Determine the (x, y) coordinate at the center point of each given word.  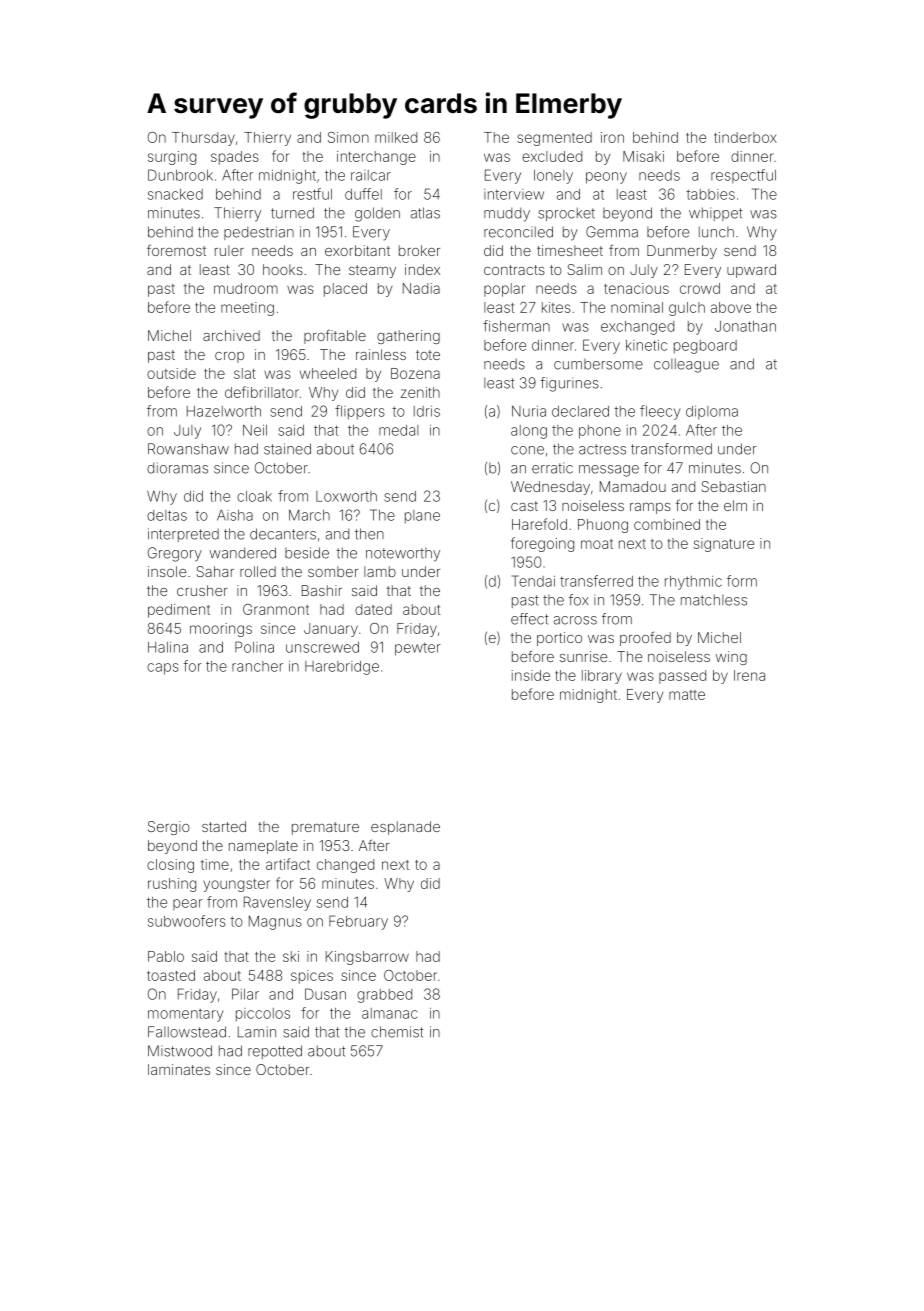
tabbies (711, 194)
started (224, 826)
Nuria (529, 411)
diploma (712, 412)
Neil (255, 430)
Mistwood (180, 1051)
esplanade (405, 828)
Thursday (203, 139)
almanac (389, 1013)
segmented (554, 139)
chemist (397, 1032)
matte (687, 695)
